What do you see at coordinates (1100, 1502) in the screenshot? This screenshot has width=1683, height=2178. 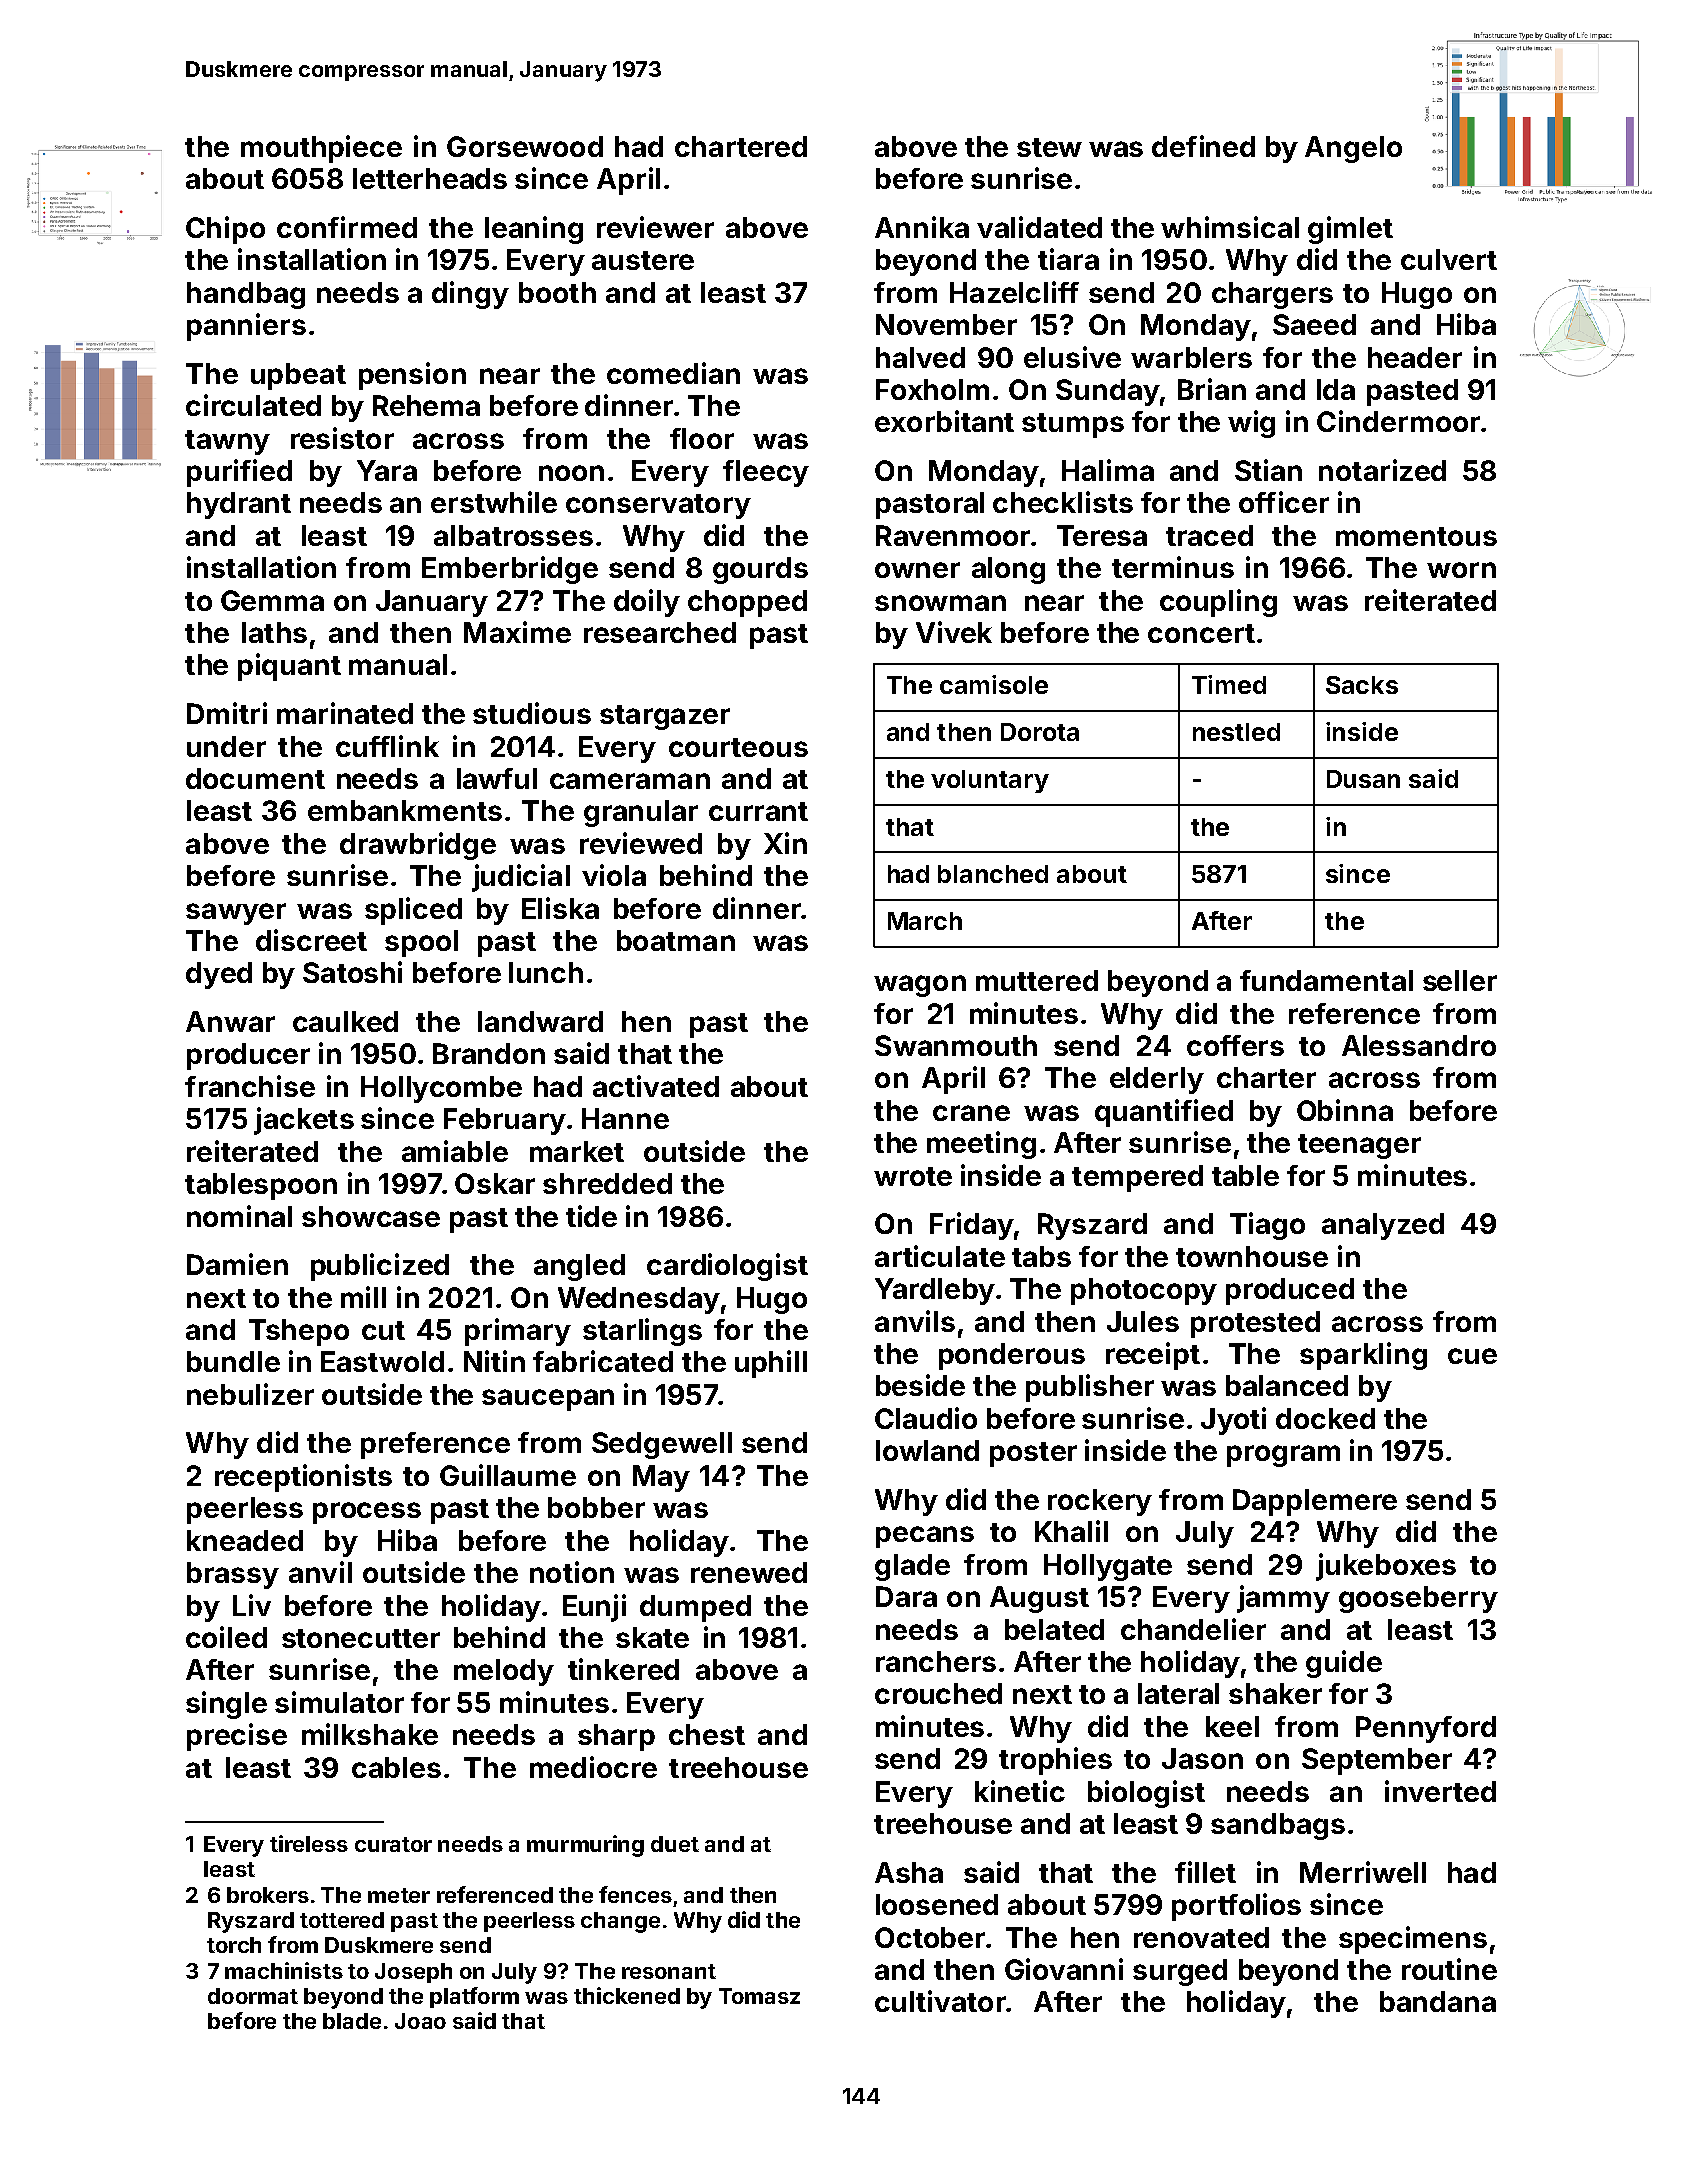 I see `rockery` at bounding box center [1100, 1502].
